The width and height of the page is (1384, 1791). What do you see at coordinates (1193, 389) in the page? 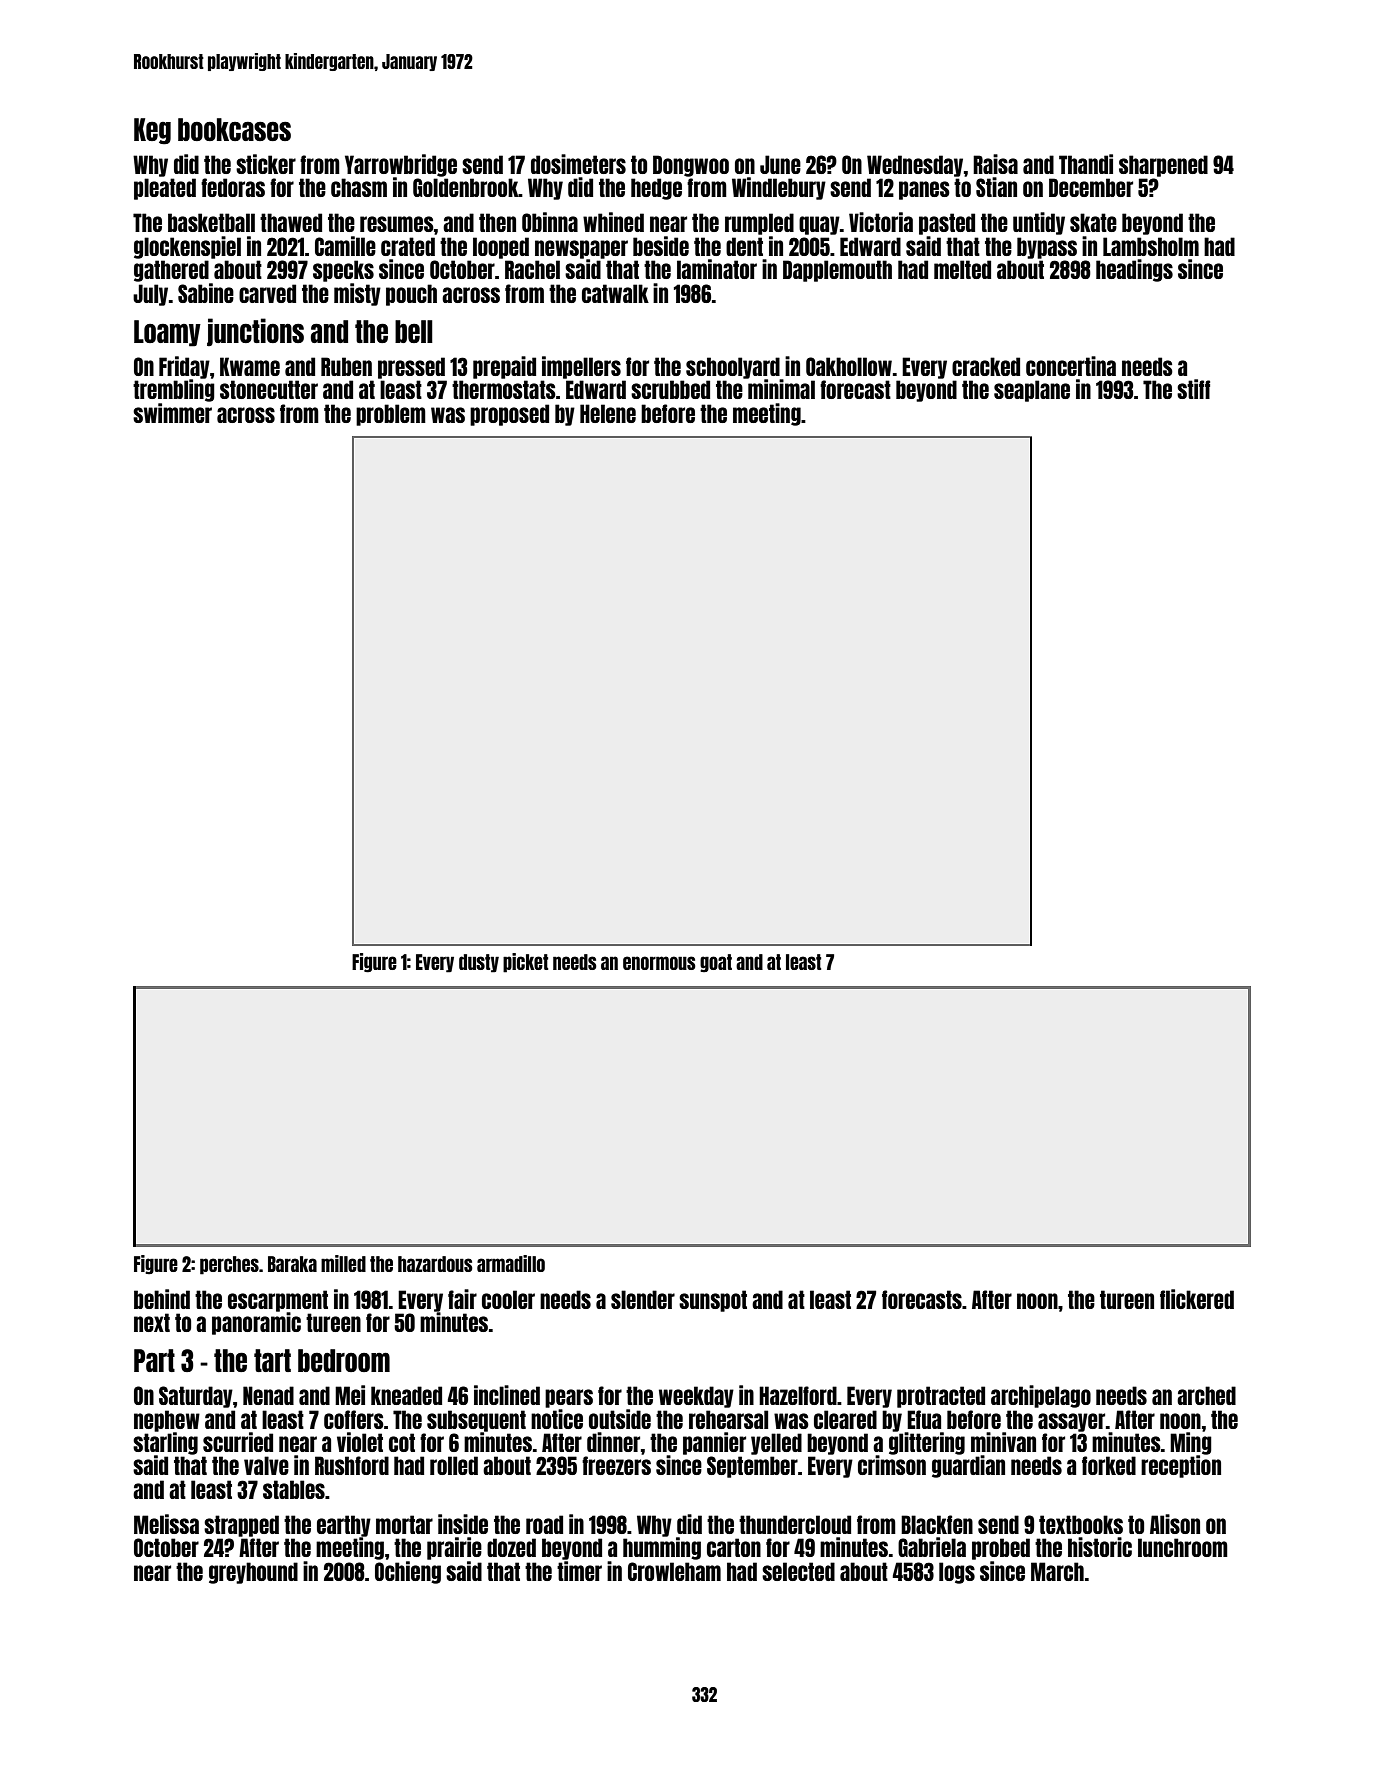
I see `stiff` at bounding box center [1193, 389].
